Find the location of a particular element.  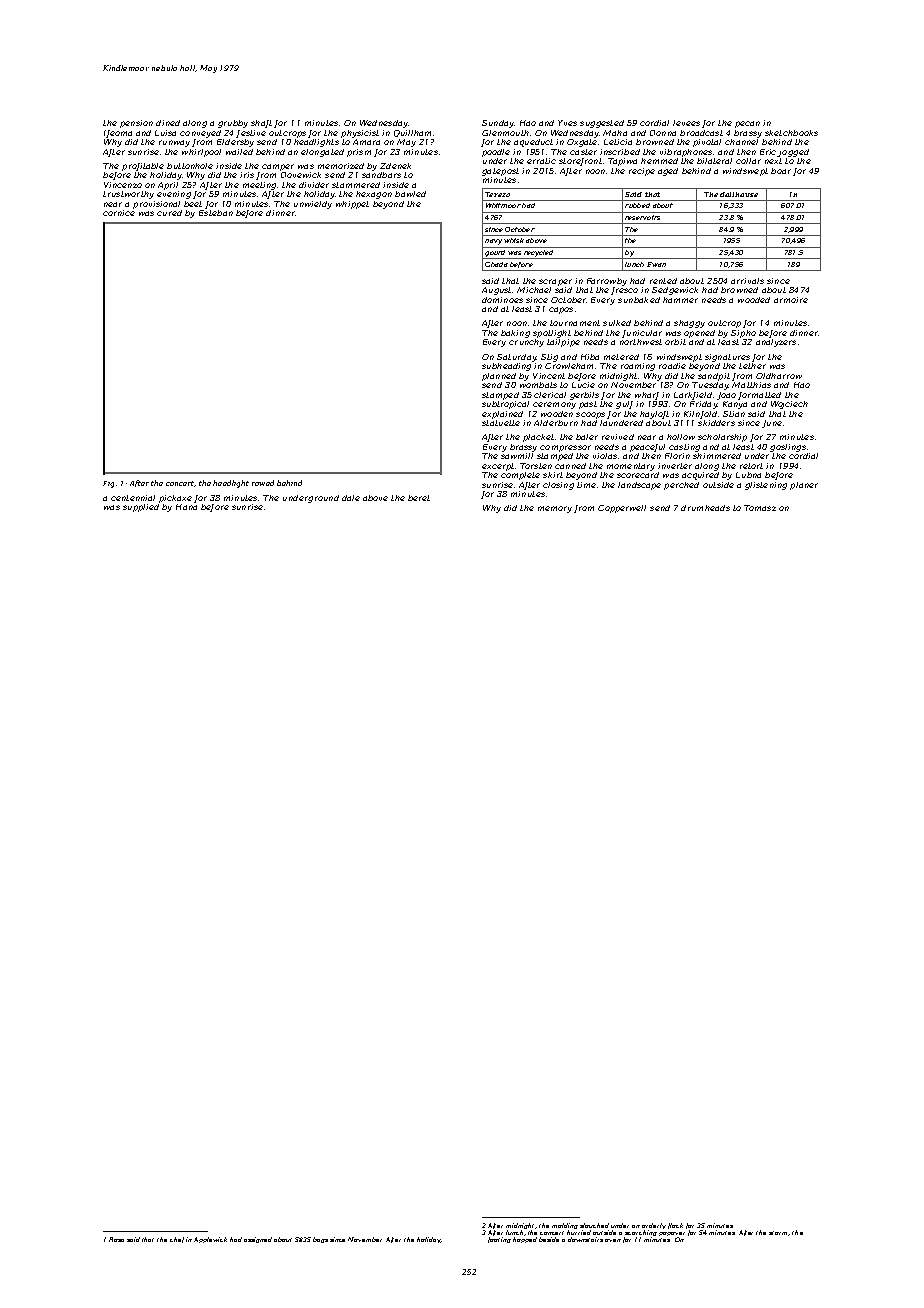

bags is located at coordinates (320, 1240).
